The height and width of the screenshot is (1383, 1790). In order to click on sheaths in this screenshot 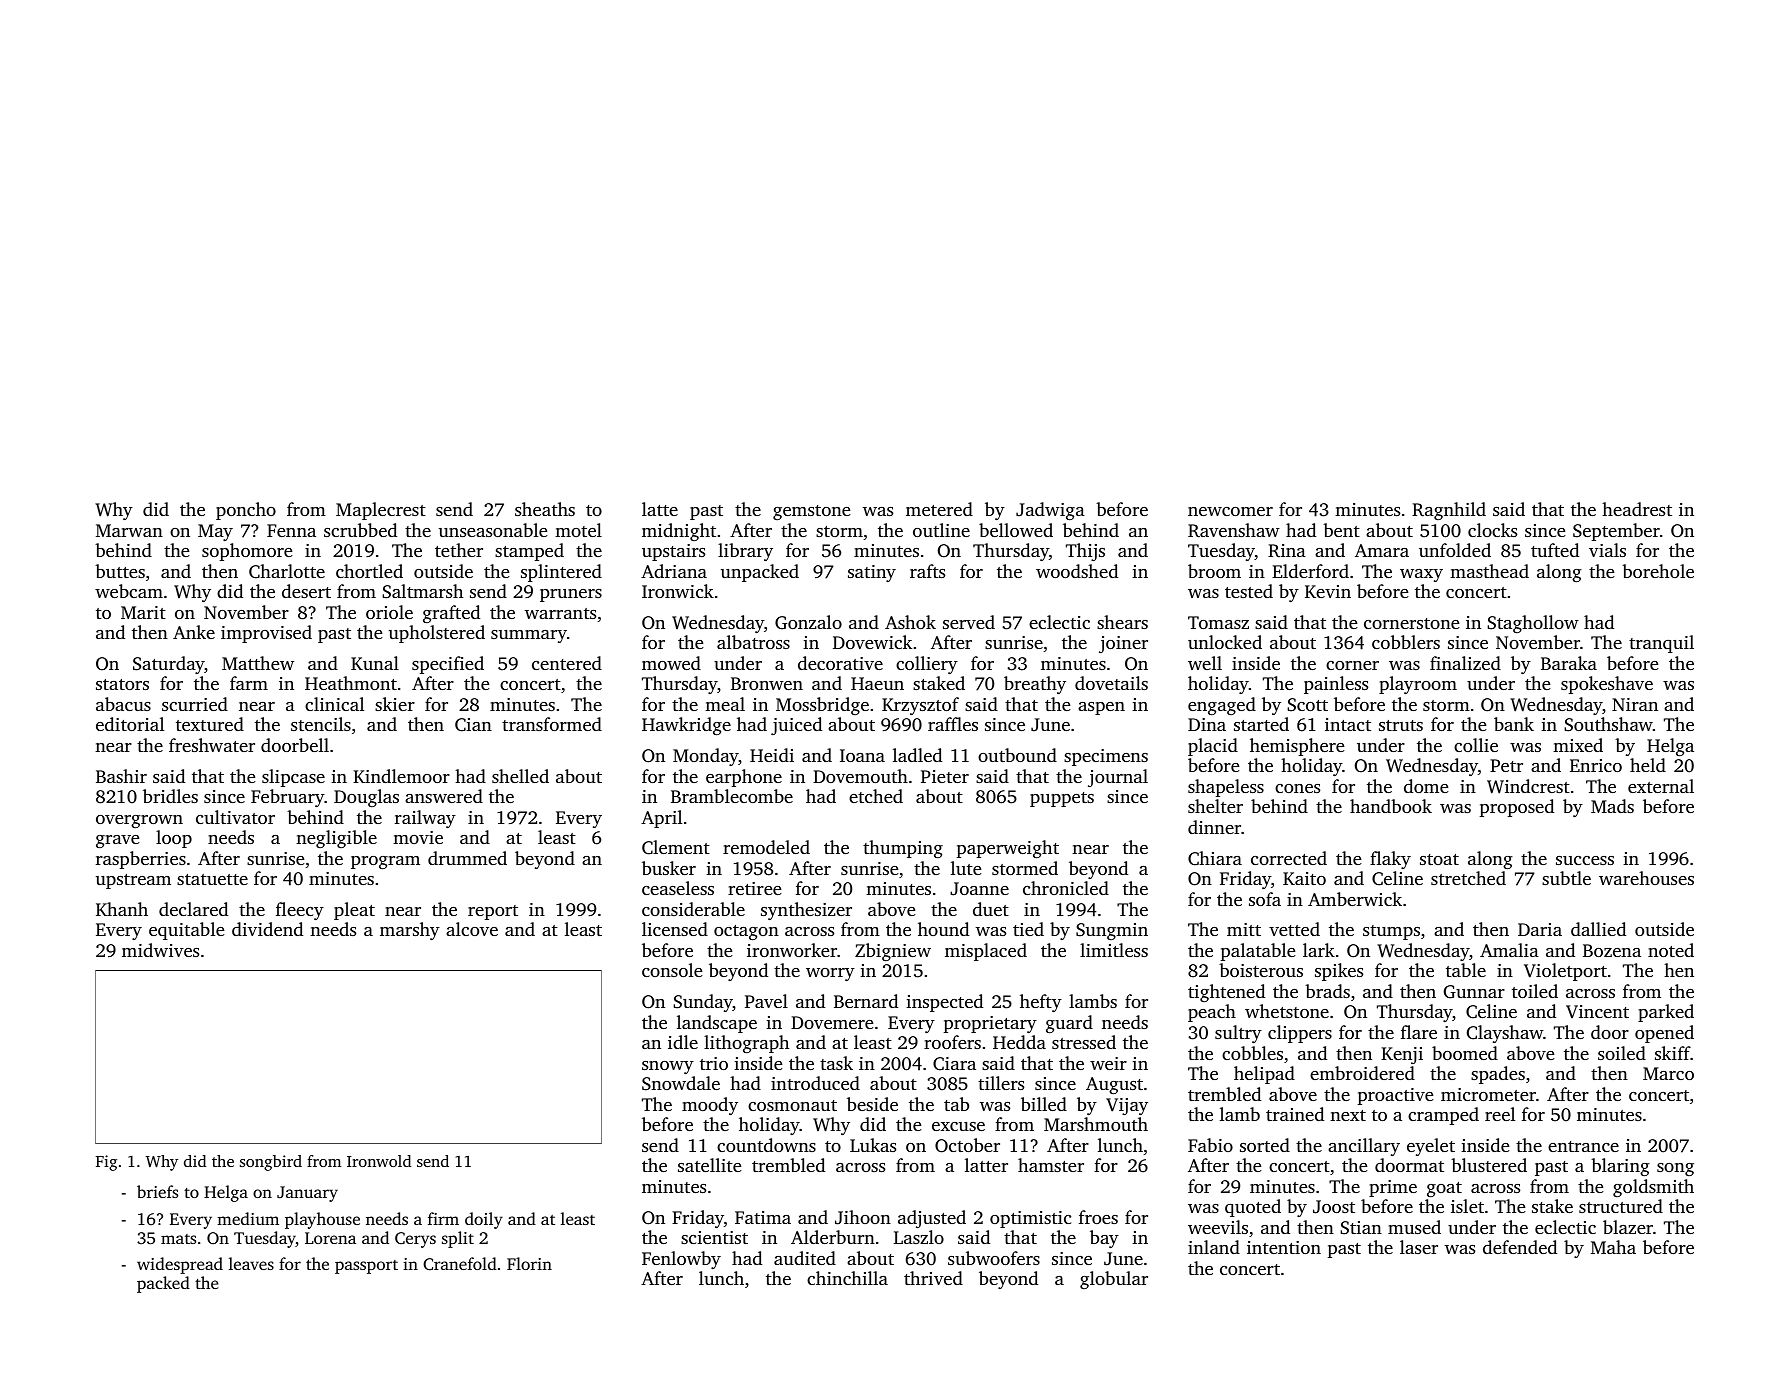, I will do `click(545, 509)`.
